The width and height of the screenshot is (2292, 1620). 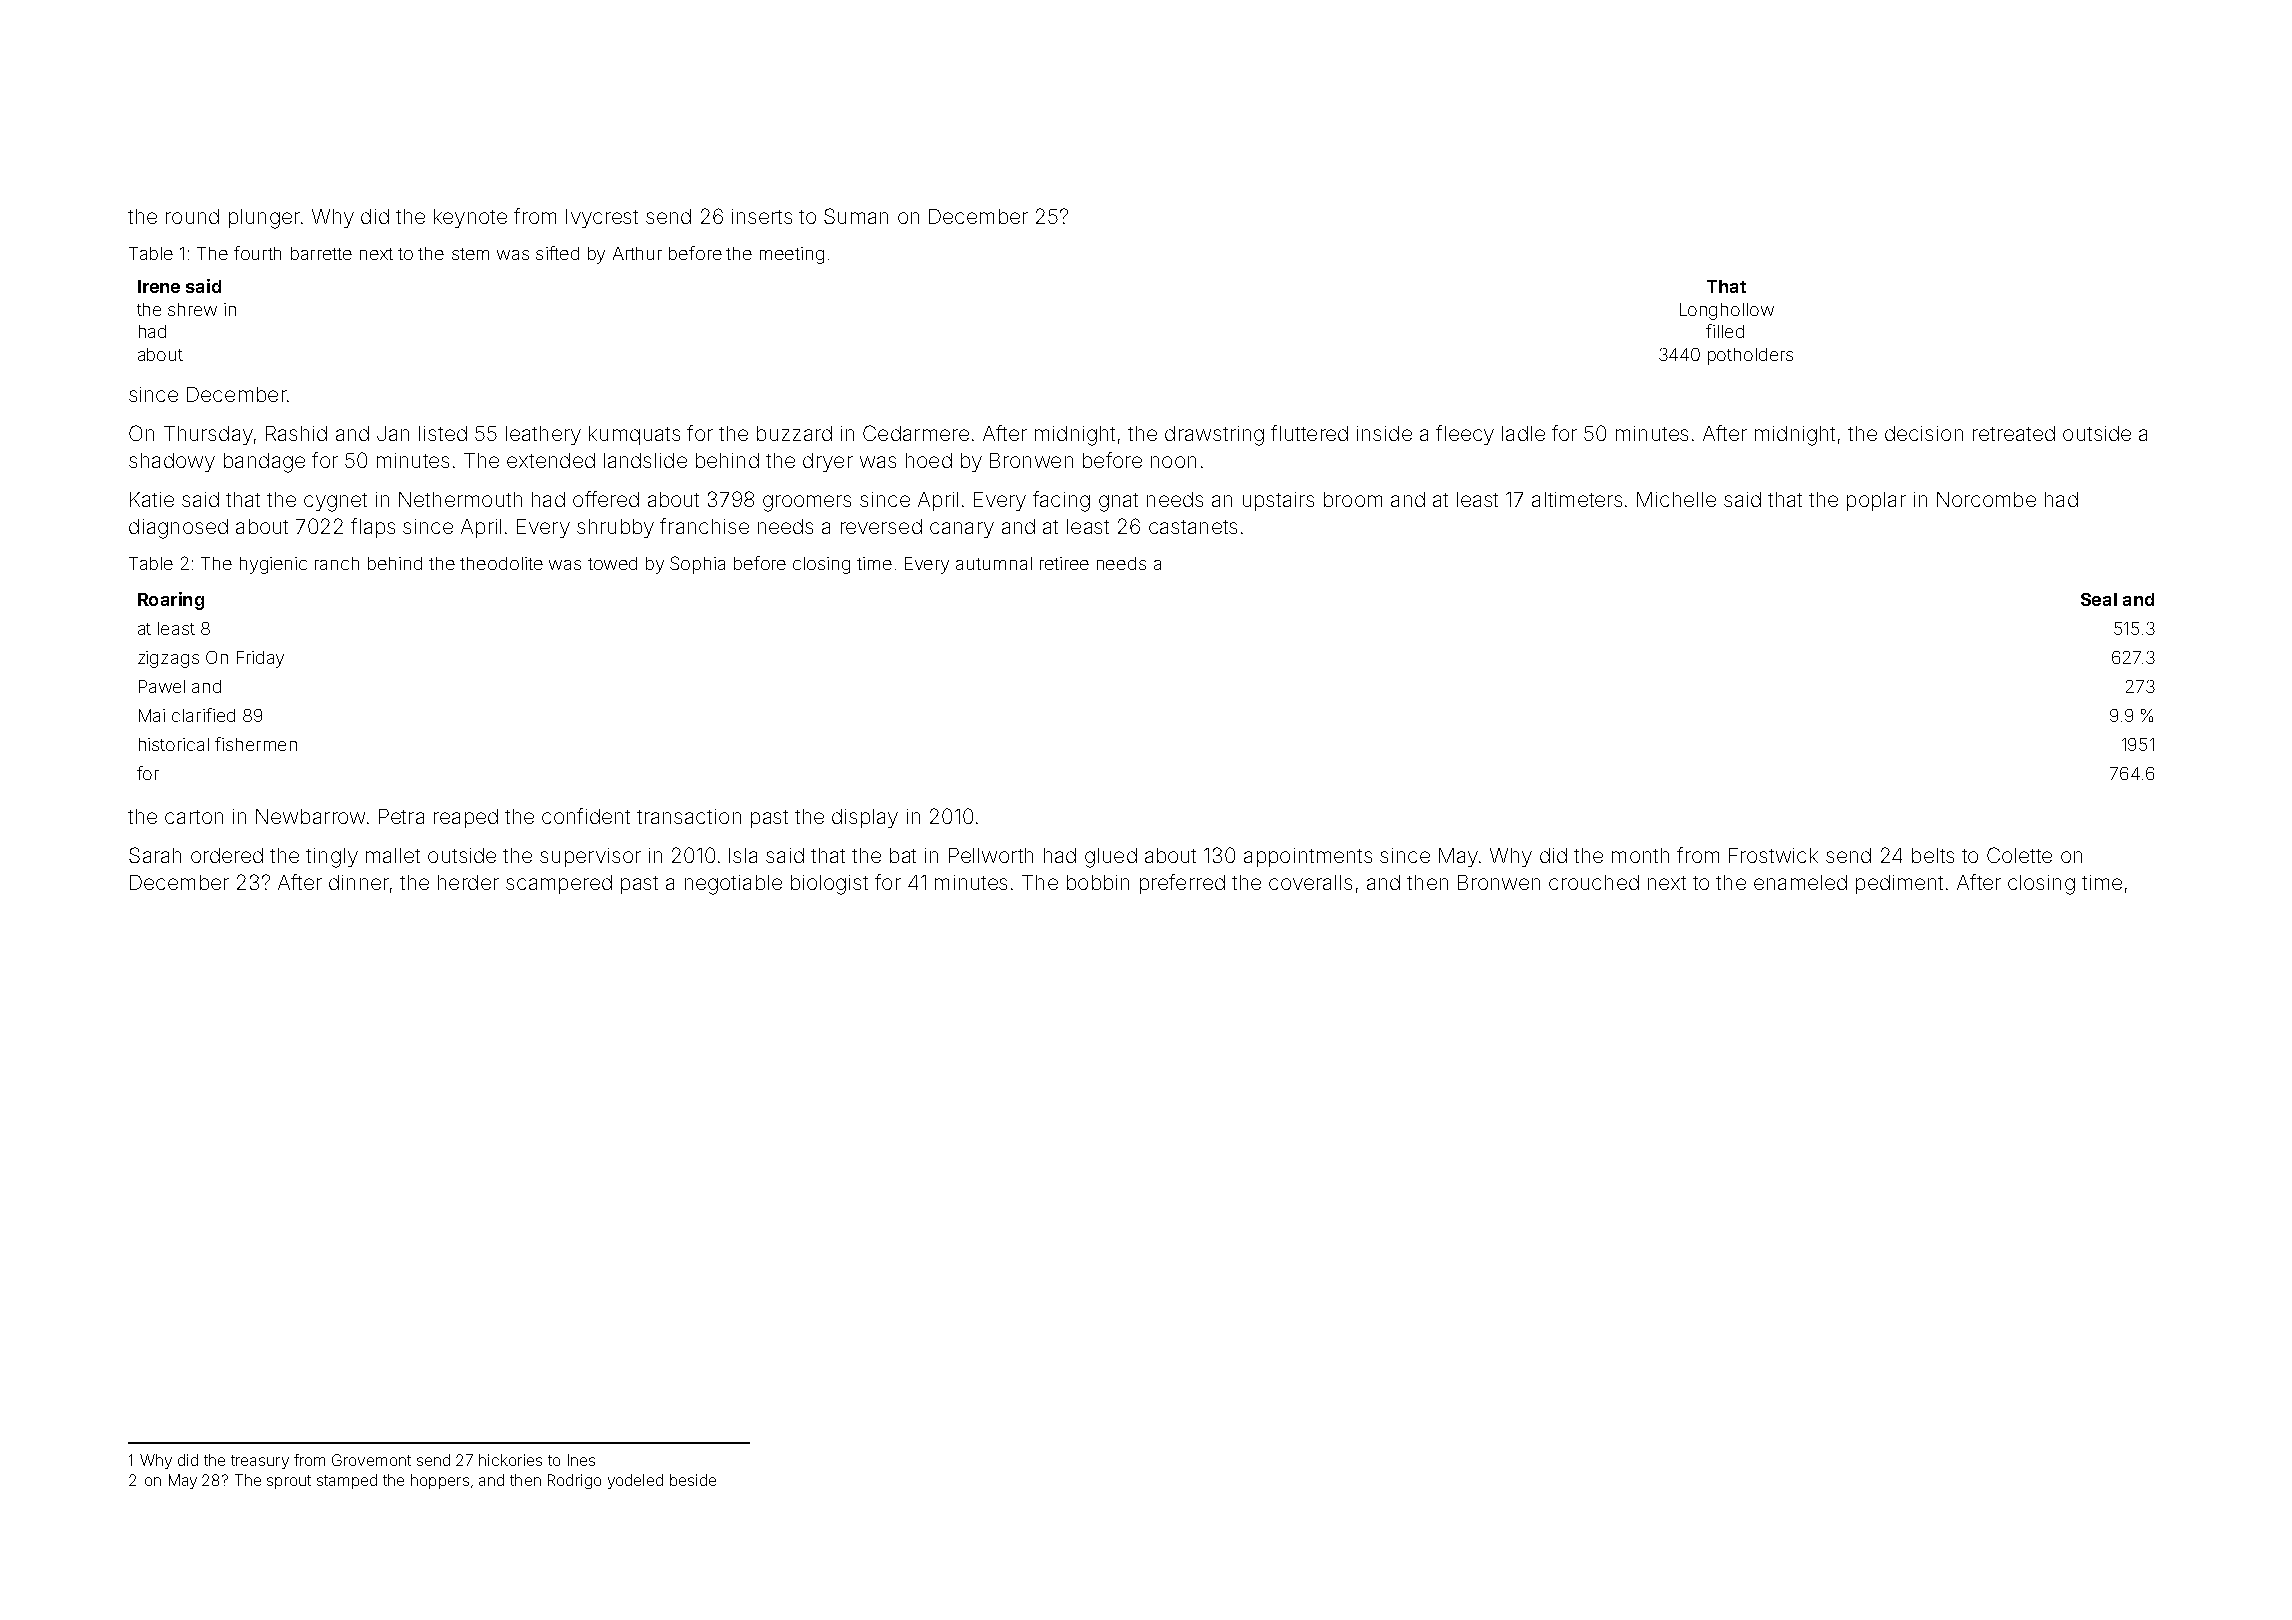 I want to click on meeting, so click(x=792, y=255).
